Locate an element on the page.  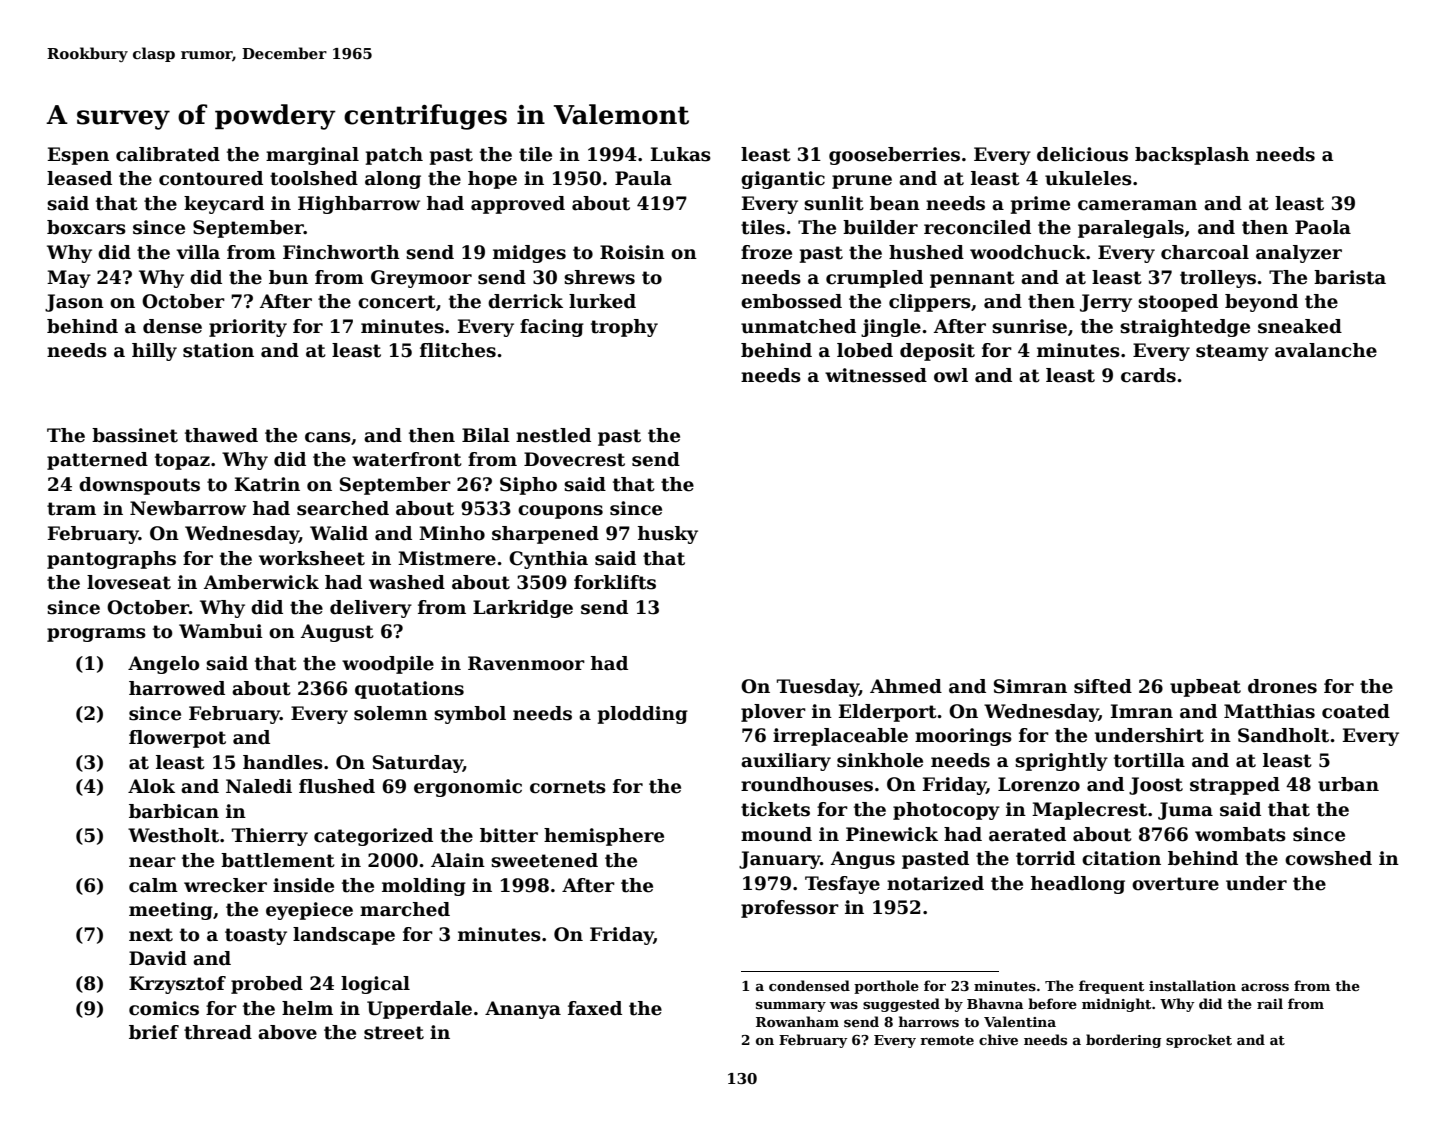
gooseberries is located at coordinates (894, 156).
